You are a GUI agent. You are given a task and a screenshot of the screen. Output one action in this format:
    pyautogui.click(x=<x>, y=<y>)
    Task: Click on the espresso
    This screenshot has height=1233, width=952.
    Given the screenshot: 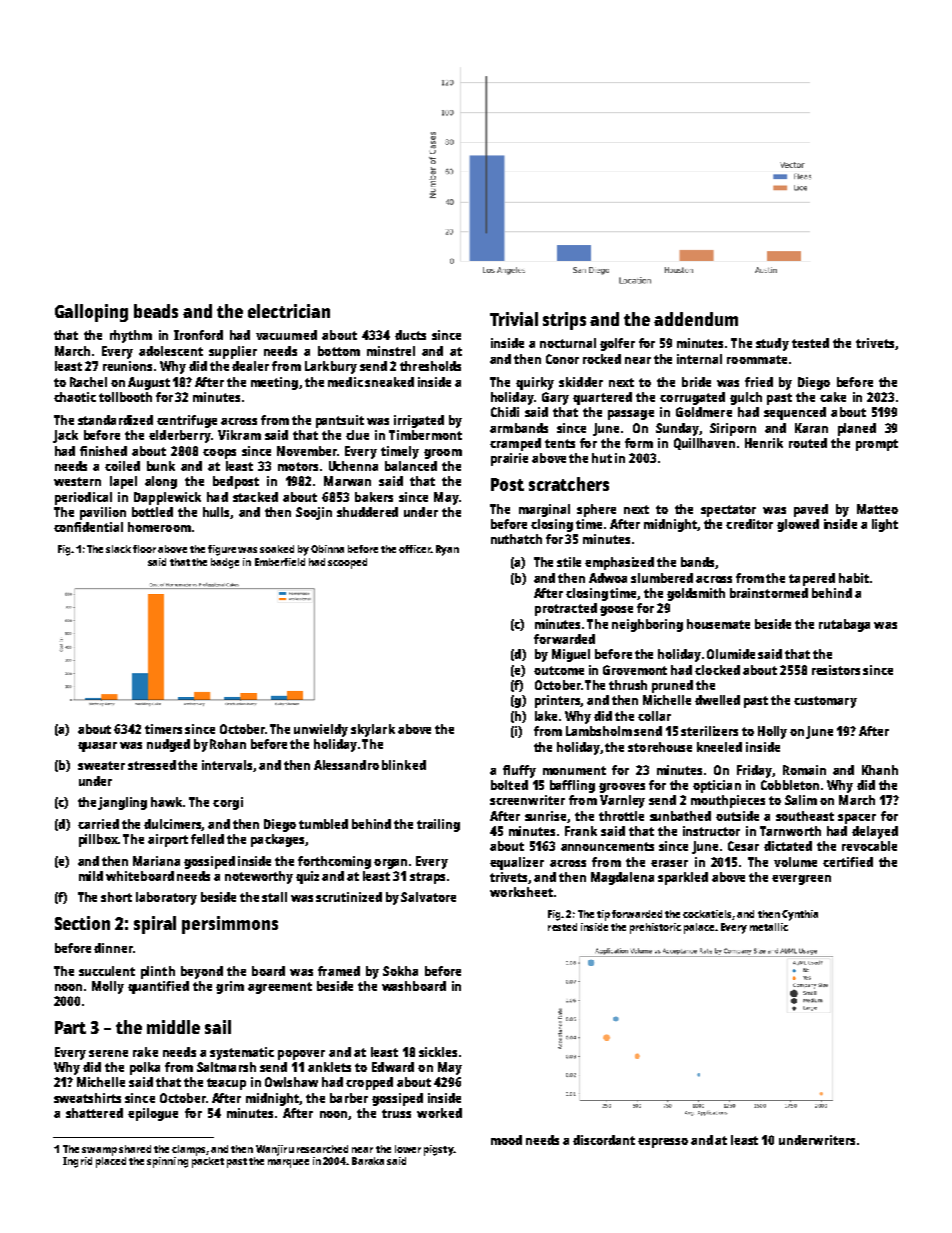 What is the action you would take?
    pyautogui.click(x=663, y=1143)
